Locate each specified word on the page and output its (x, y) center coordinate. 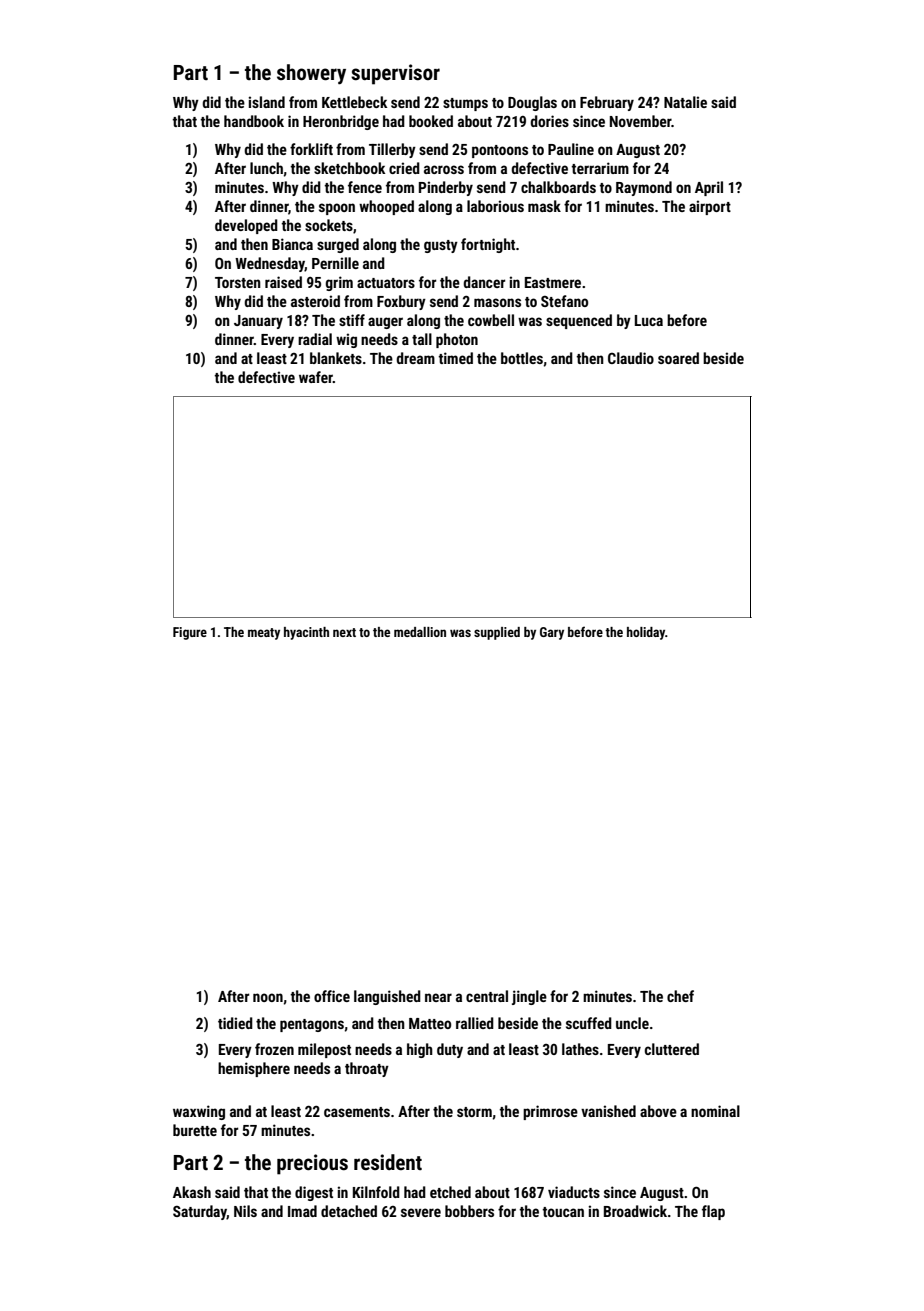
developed (246, 226)
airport (710, 207)
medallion (420, 632)
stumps (465, 104)
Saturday (200, 1212)
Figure (190, 633)
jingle (529, 997)
